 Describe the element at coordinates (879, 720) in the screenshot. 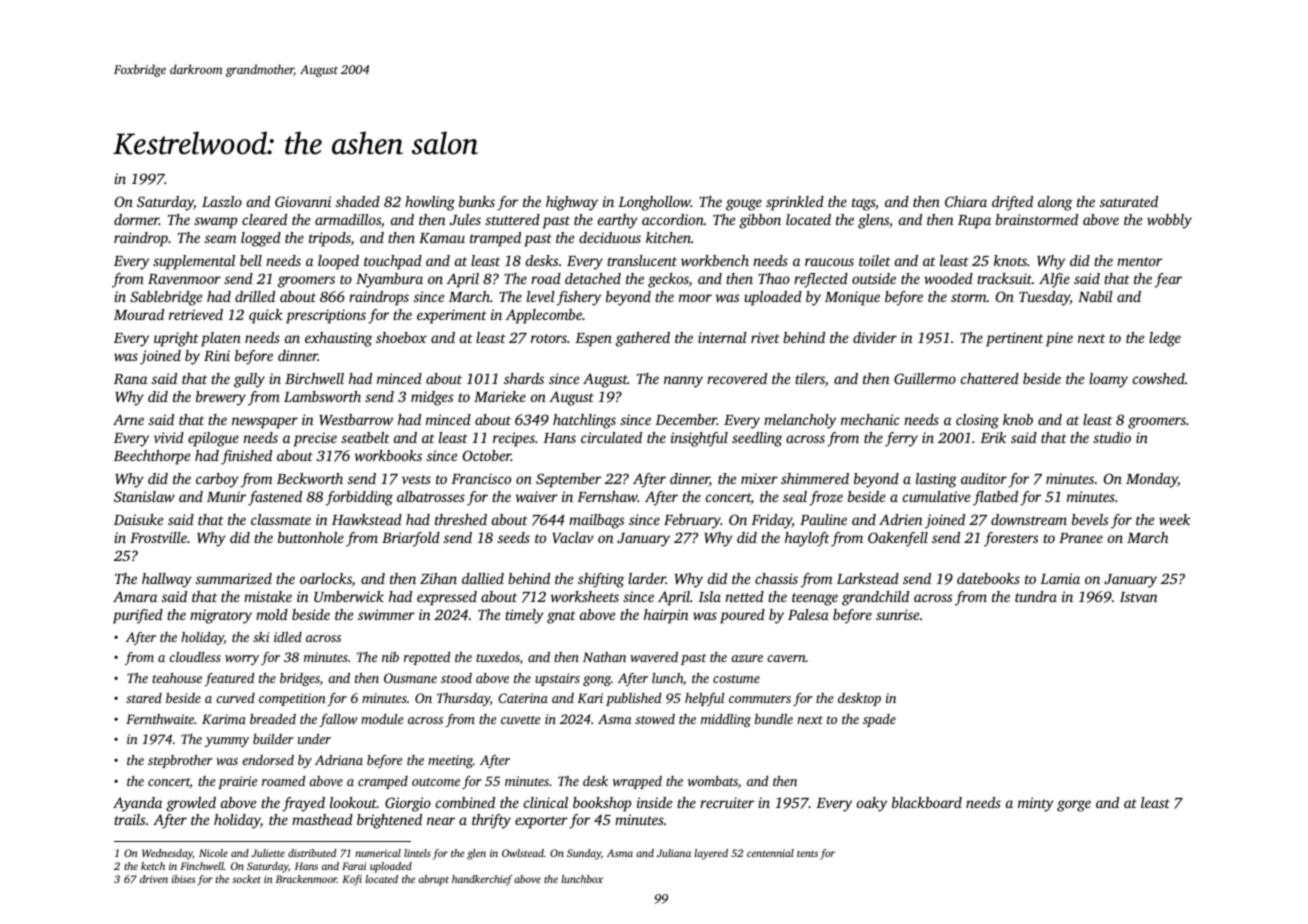

I see `spade` at that location.
